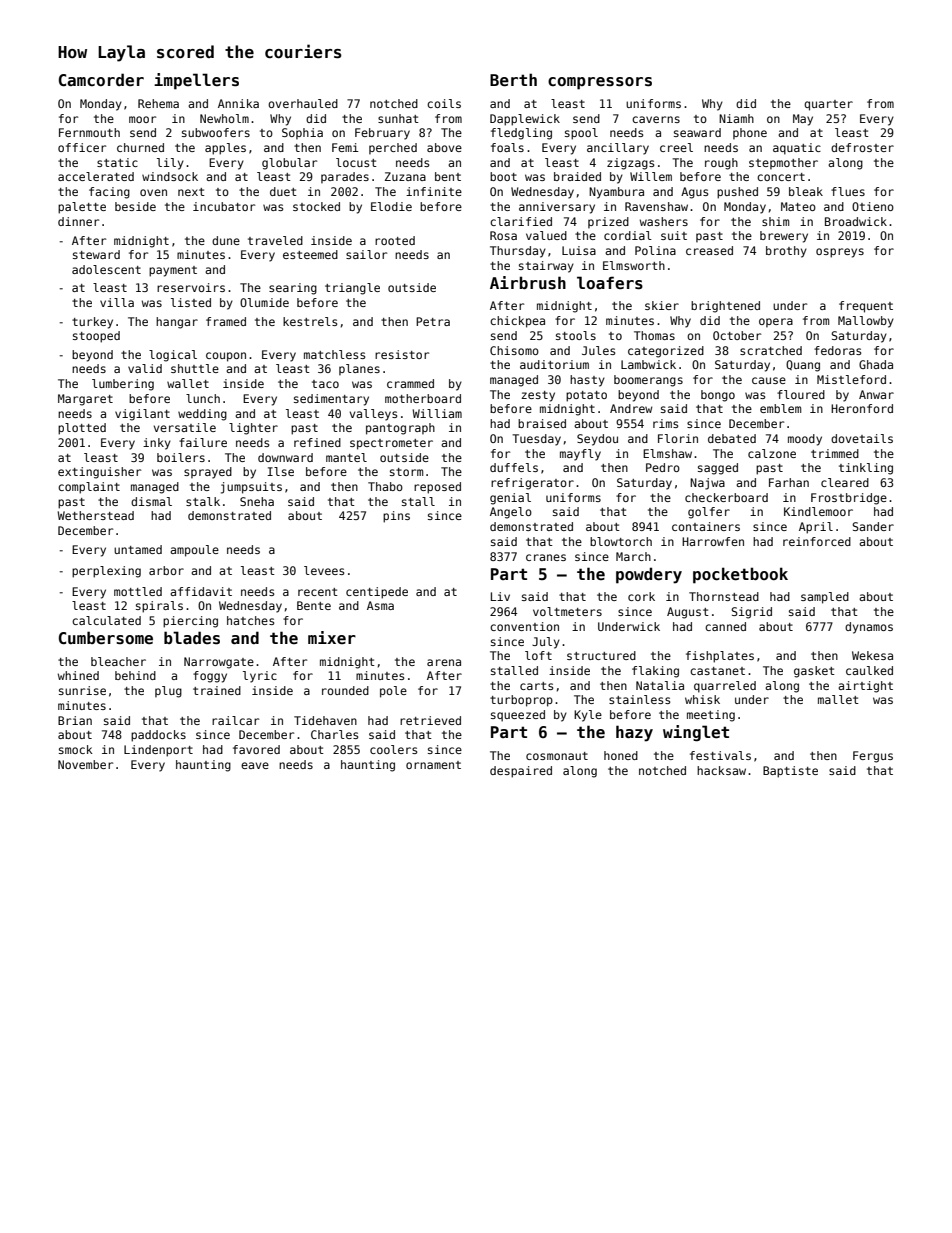 Image resolution: width=952 pixels, height=1233 pixels. Describe the element at coordinates (518, 716) in the screenshot. I see `squeezed` at that location.
